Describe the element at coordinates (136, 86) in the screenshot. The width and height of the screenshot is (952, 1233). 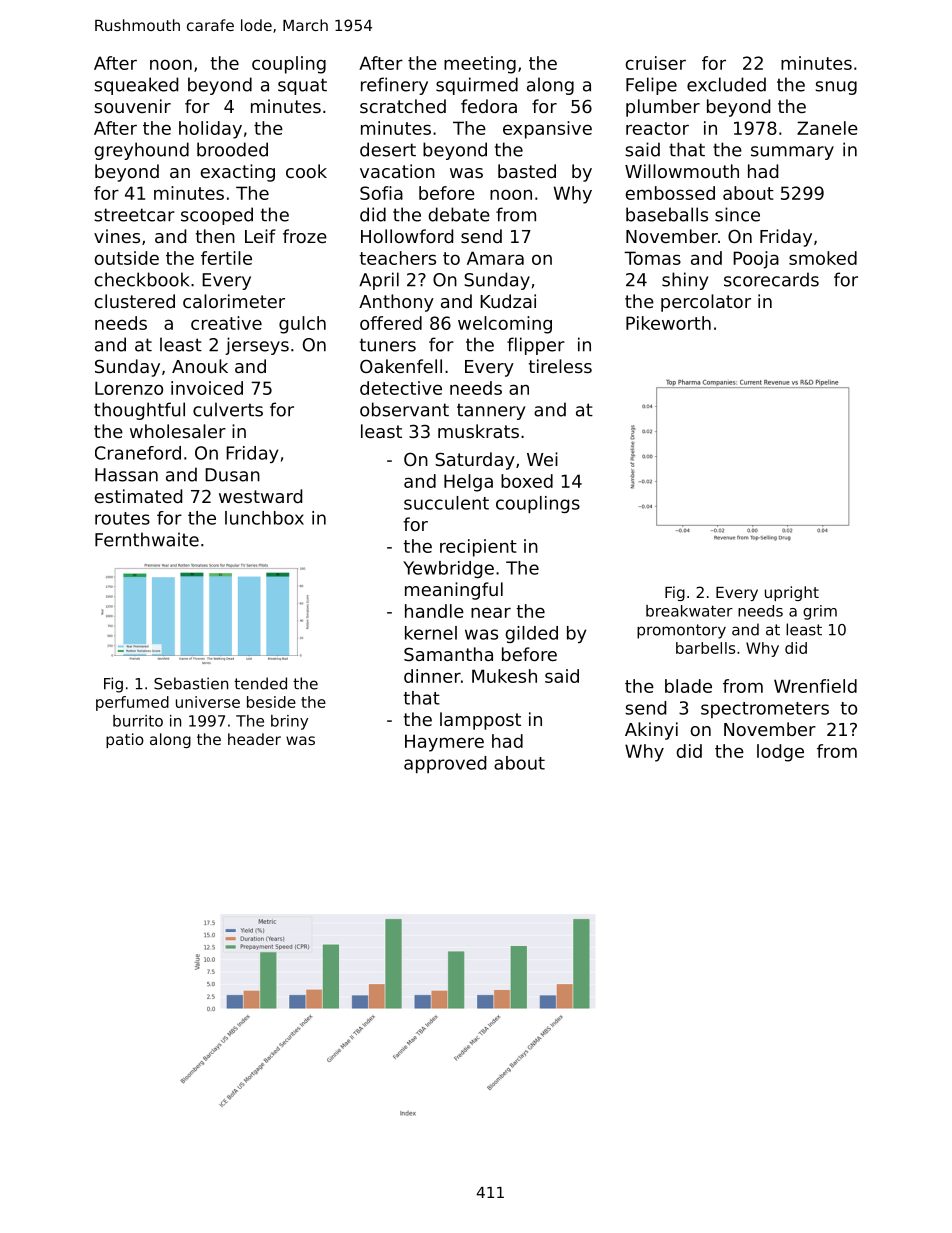
I see `squeaked` at that location.
